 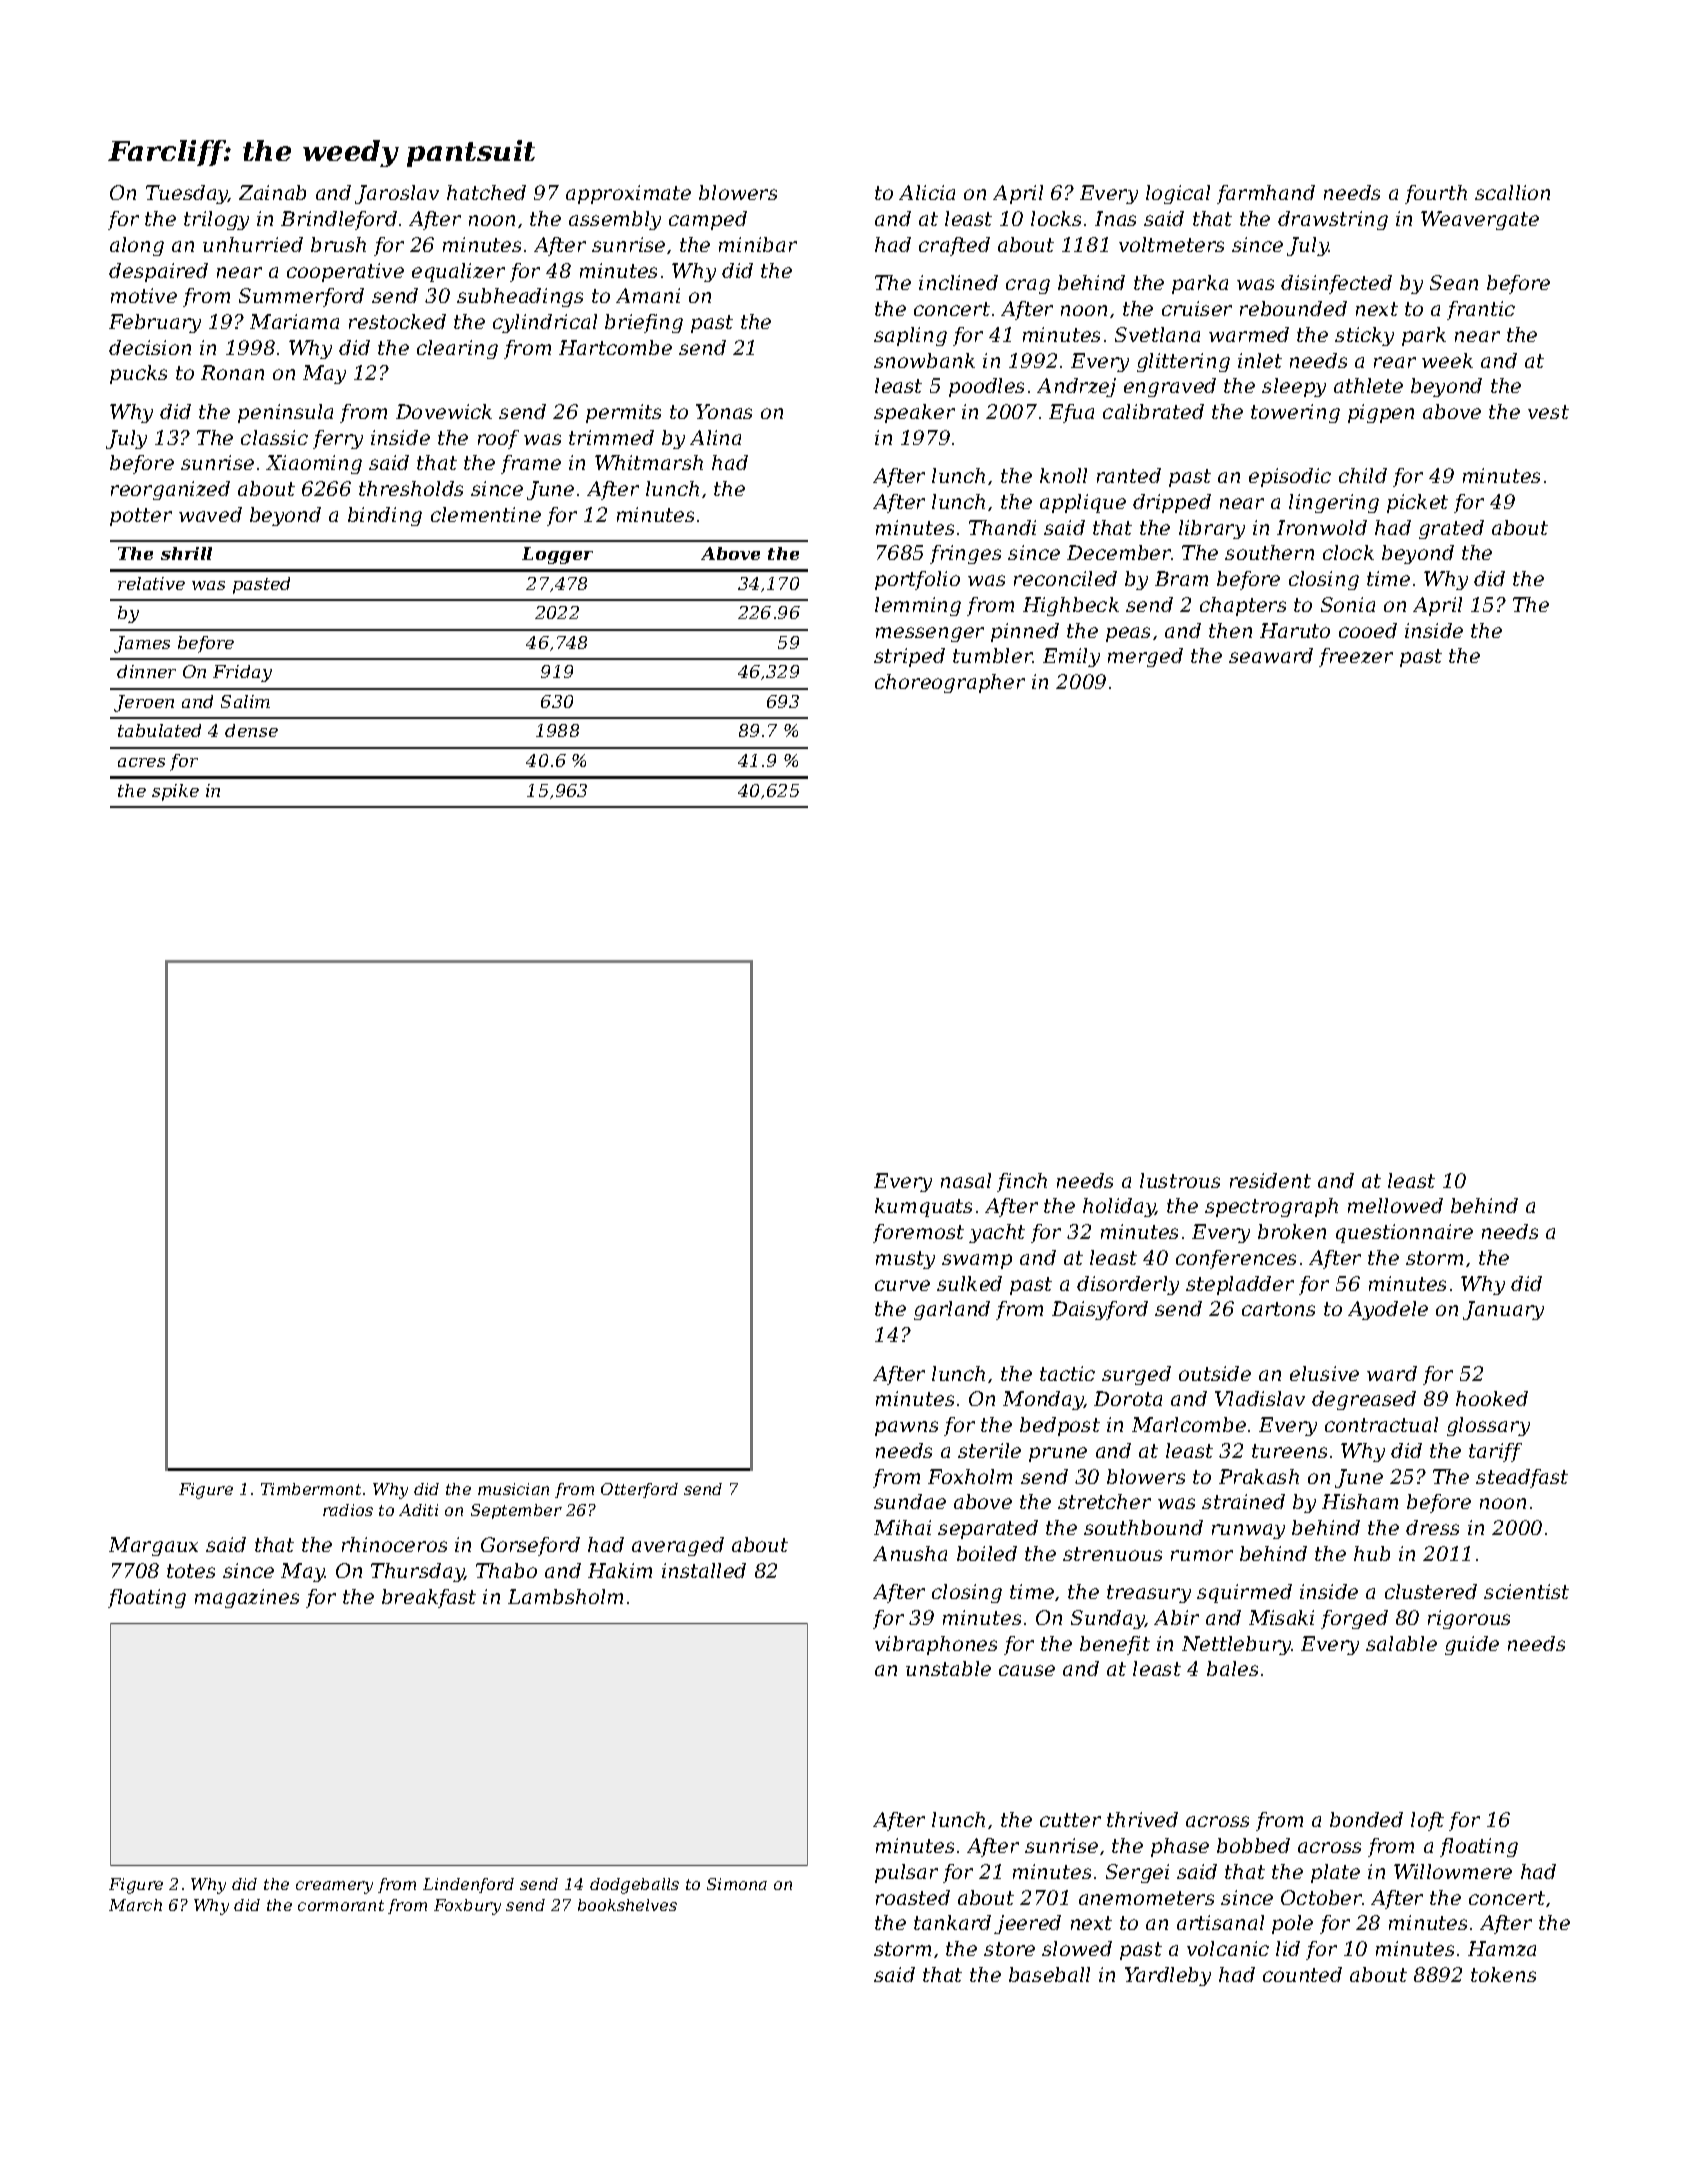 What do you see at coordinates (1181, 578) in the screenshot?
I see `Bram` at bounding box center [1181, 578].
